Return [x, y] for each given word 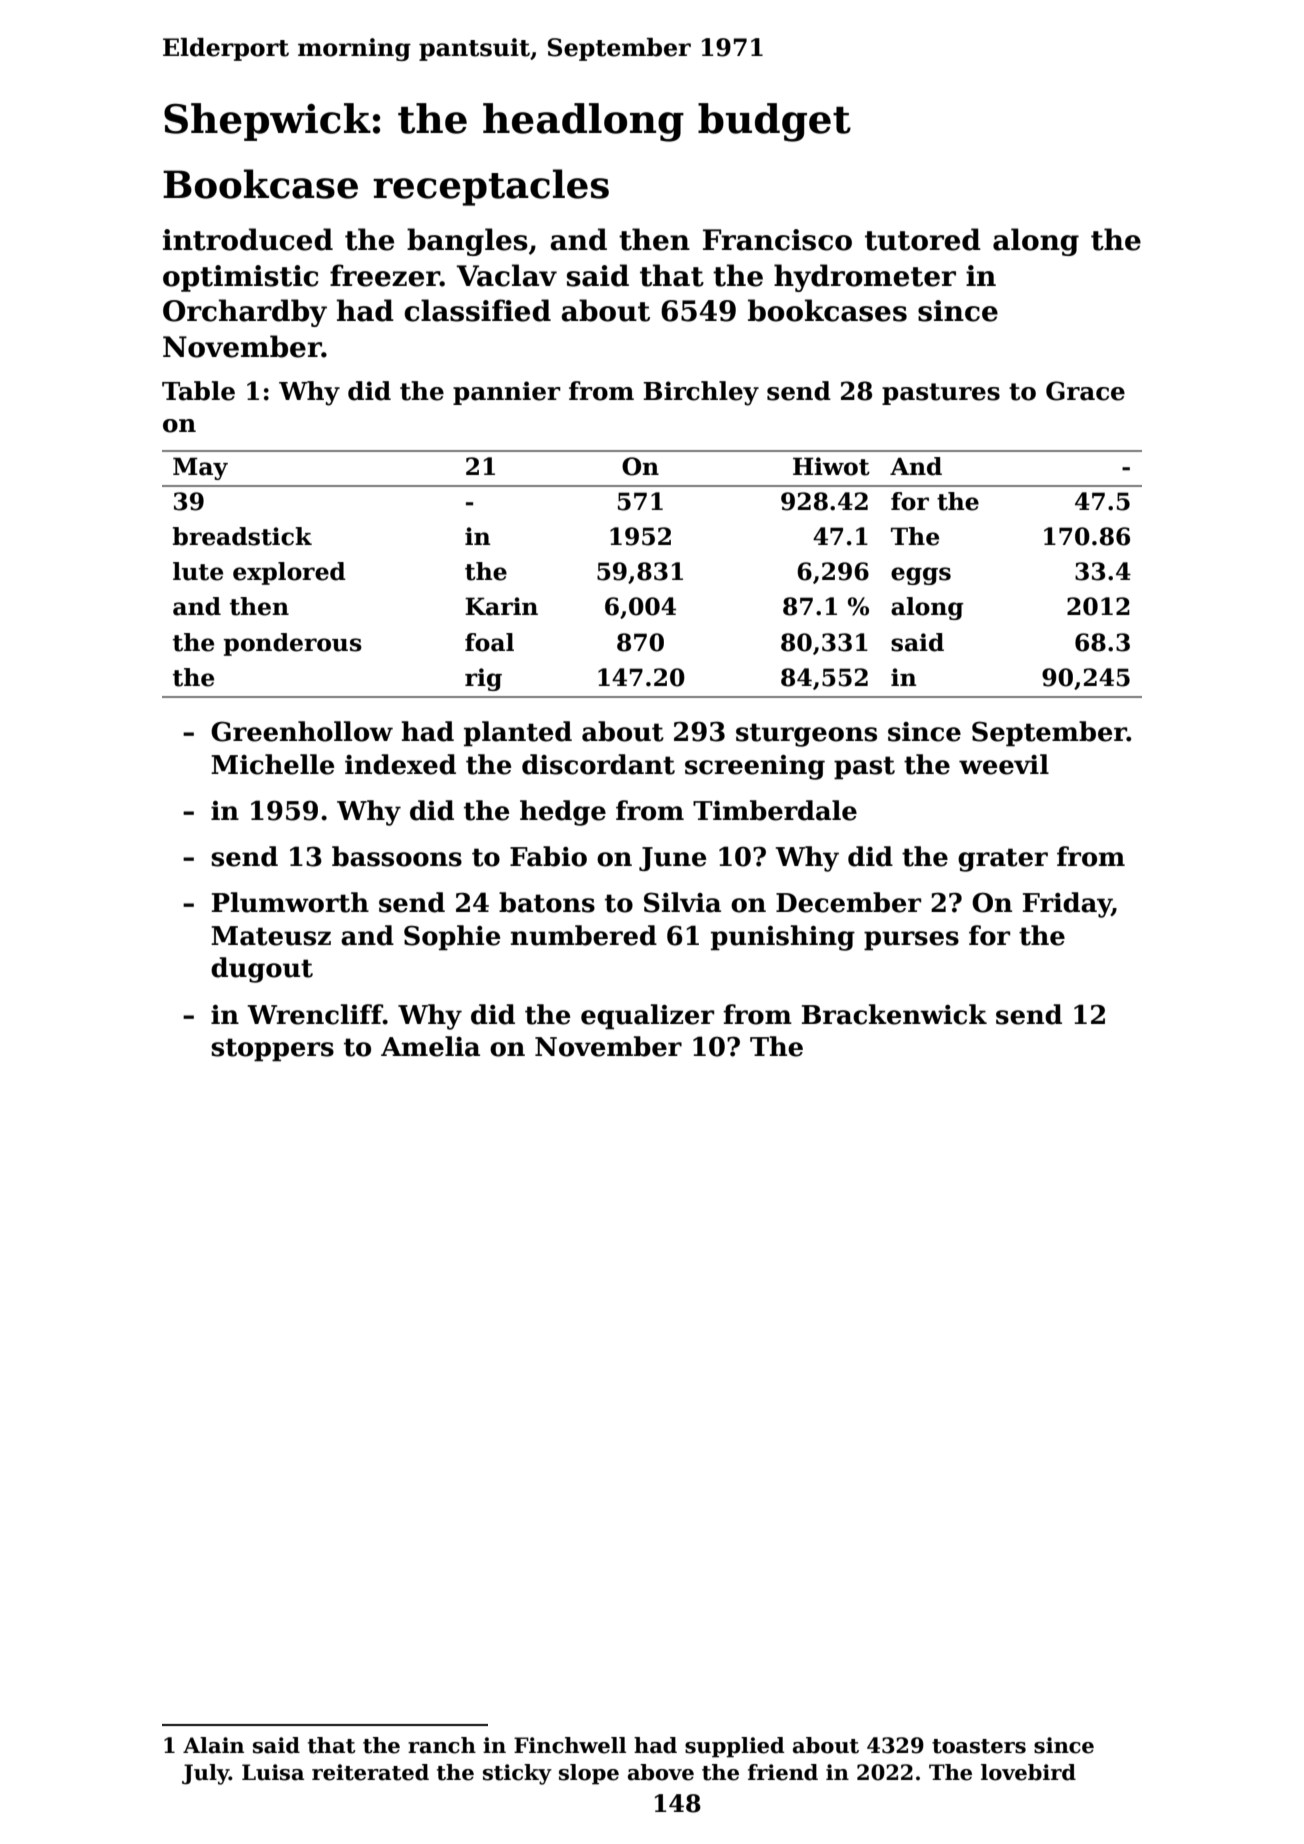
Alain [213, 1745]
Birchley [701, 393]
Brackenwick [894, 1014]
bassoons [397, 856]
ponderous [293, 644]
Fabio [548, 856]
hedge [563, 813]
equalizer [647, 1017]
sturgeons [806, 735]
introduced [248, 239]
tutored [923, 239]
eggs [921, 576]
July [205, 1774]
